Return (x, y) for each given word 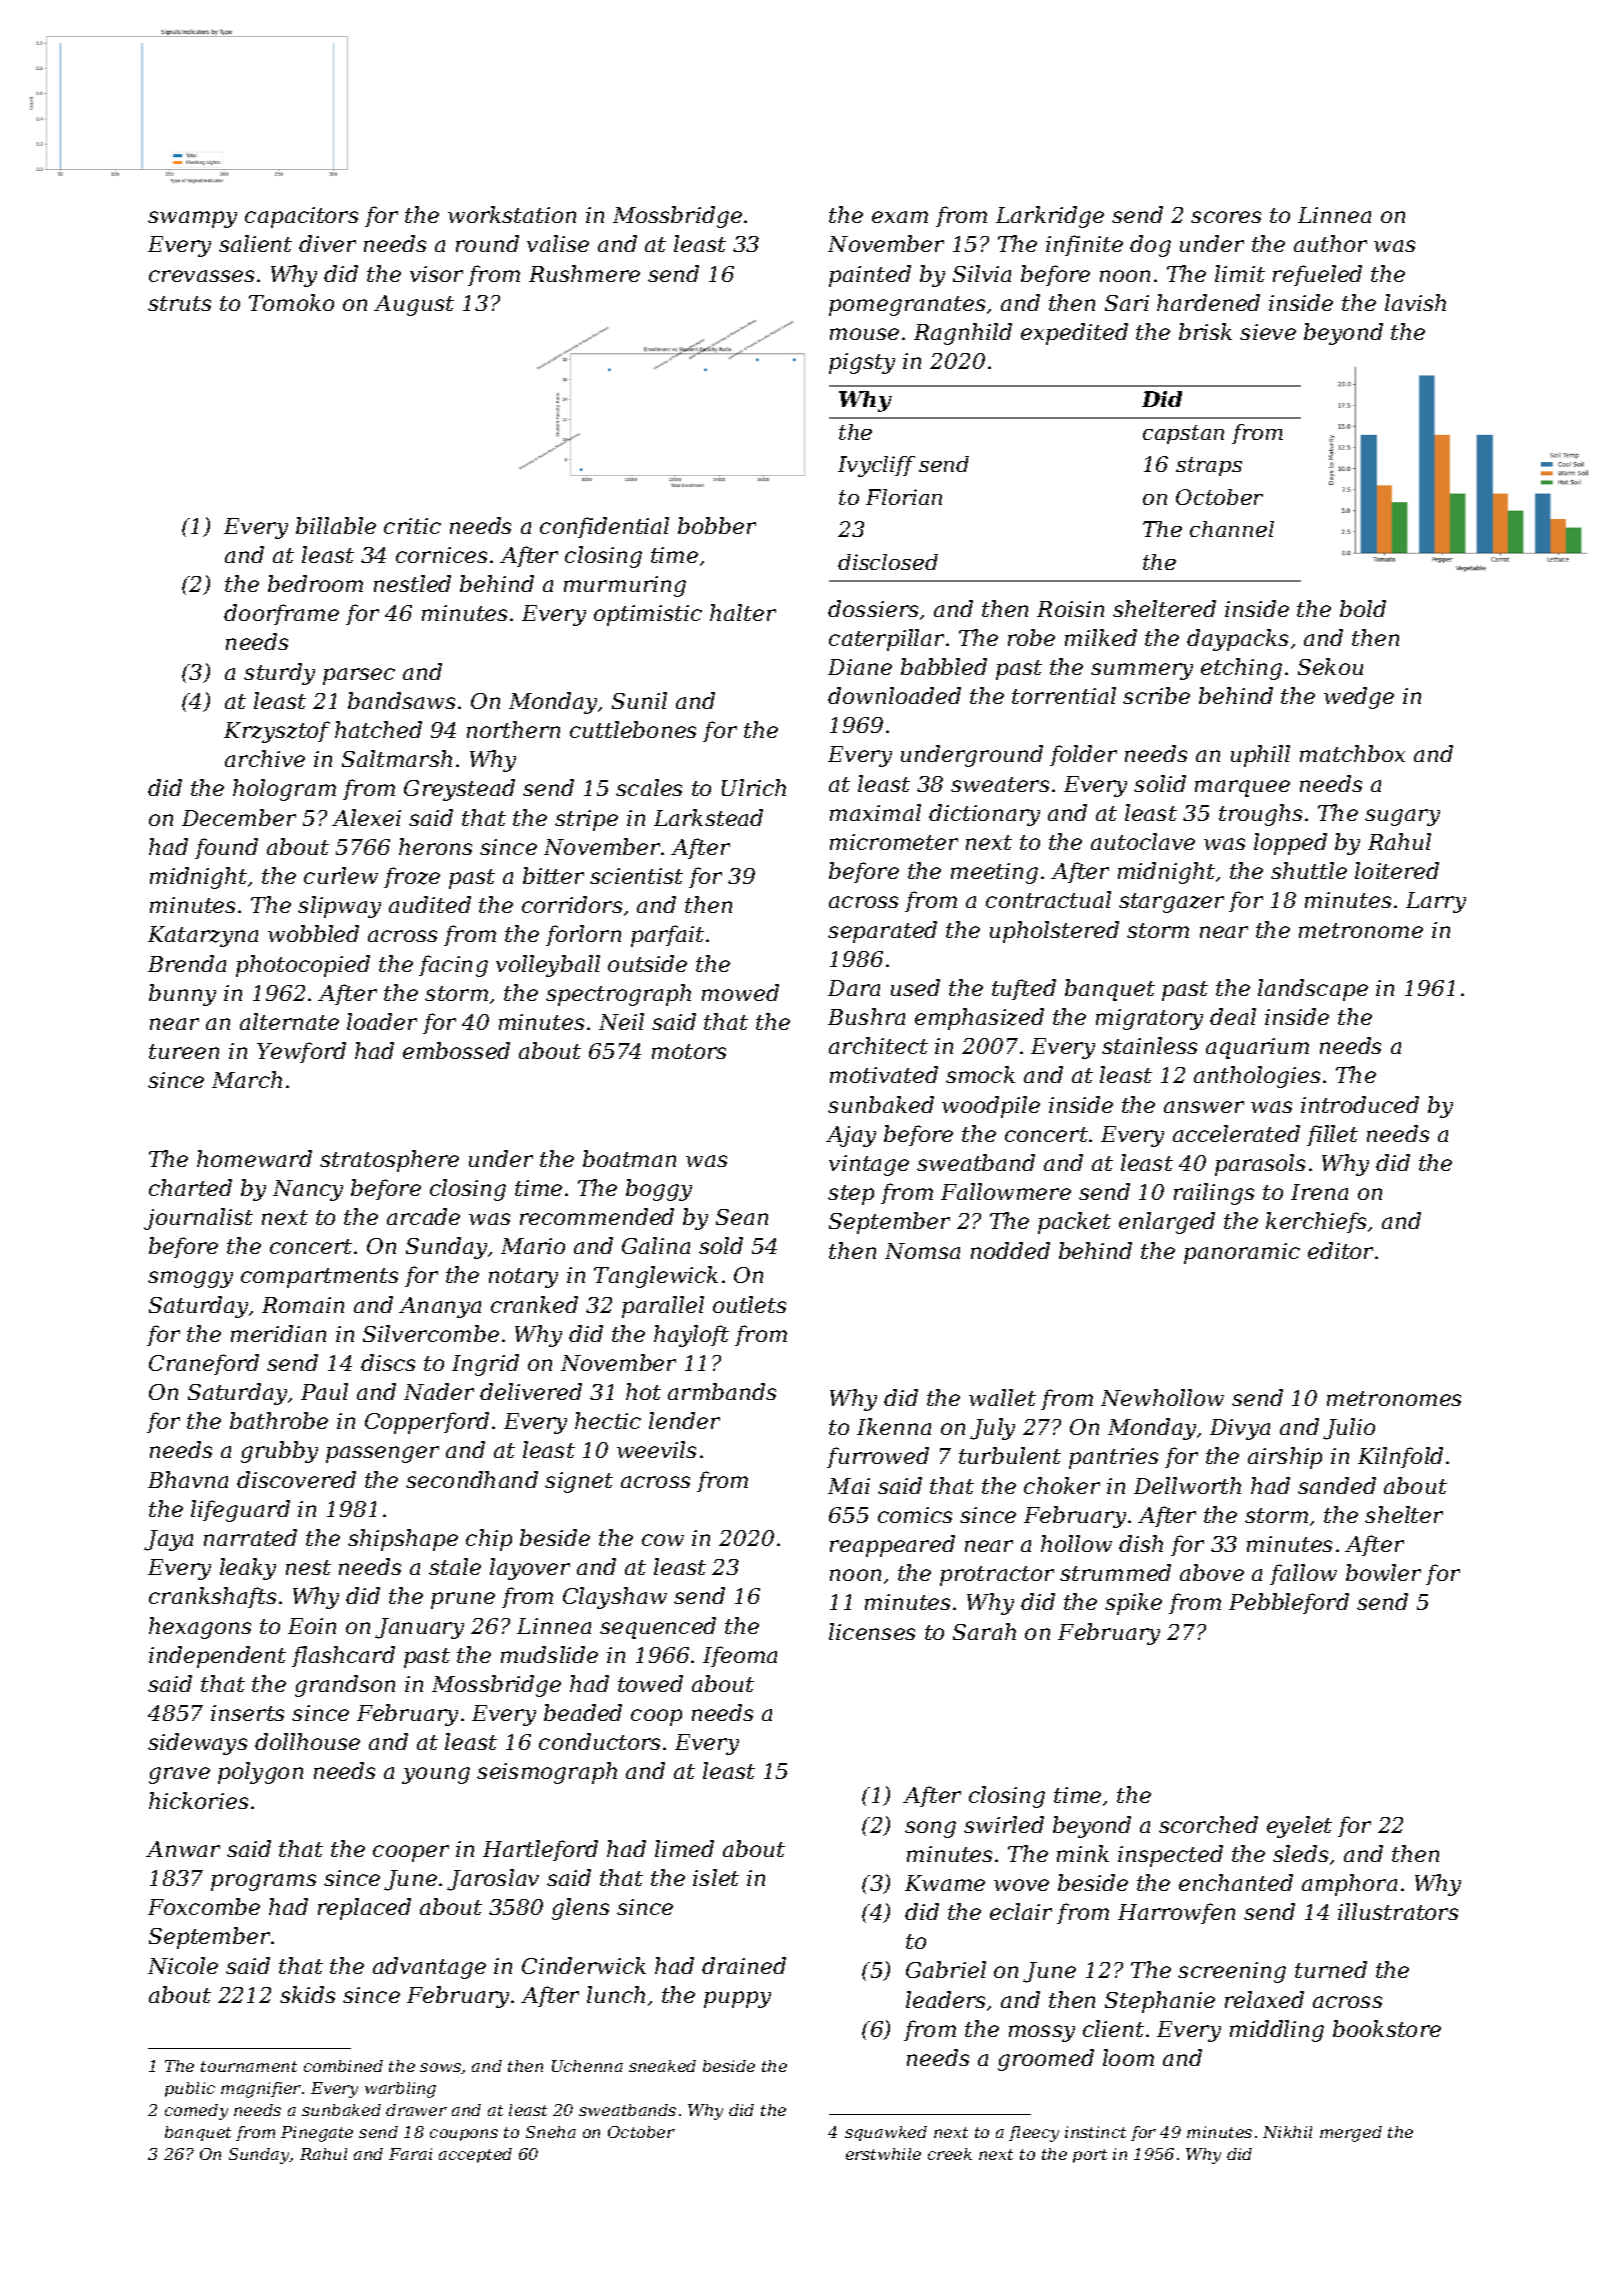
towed (650, 1683)
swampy (192, 219)
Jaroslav (493, 1880)
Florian (904, 497)
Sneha (551, 2132)
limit (1240, 273)
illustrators (1398, 1911)
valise (558, 243)
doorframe (281, 614)
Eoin (312, 1626)
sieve (1268, 332)
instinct (1095, 2132)
